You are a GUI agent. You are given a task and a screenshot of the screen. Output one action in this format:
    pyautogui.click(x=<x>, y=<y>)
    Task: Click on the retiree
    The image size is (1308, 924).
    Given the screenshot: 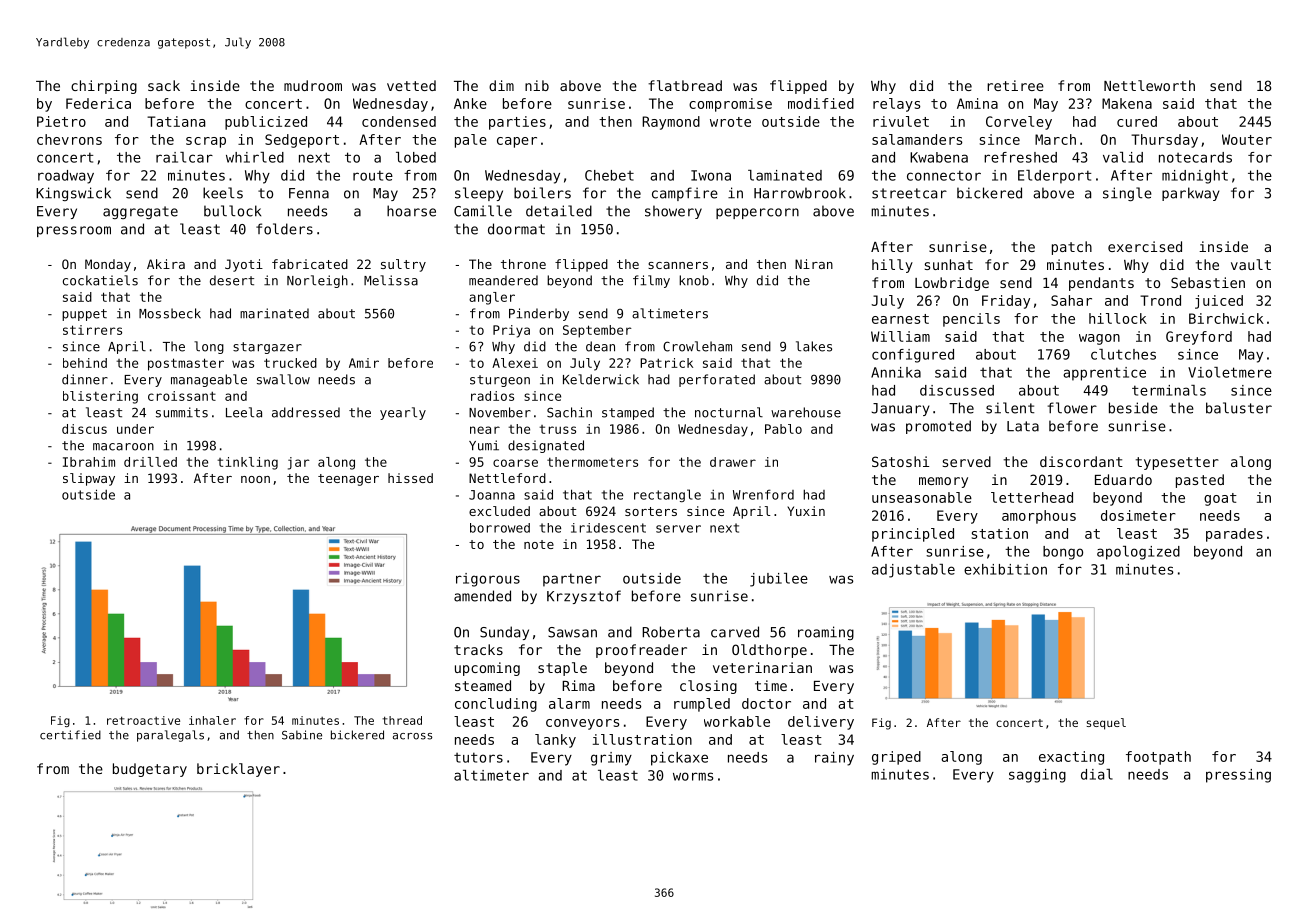 What is the action you would take?
    pyautogui.click(x=1015, y=85)
